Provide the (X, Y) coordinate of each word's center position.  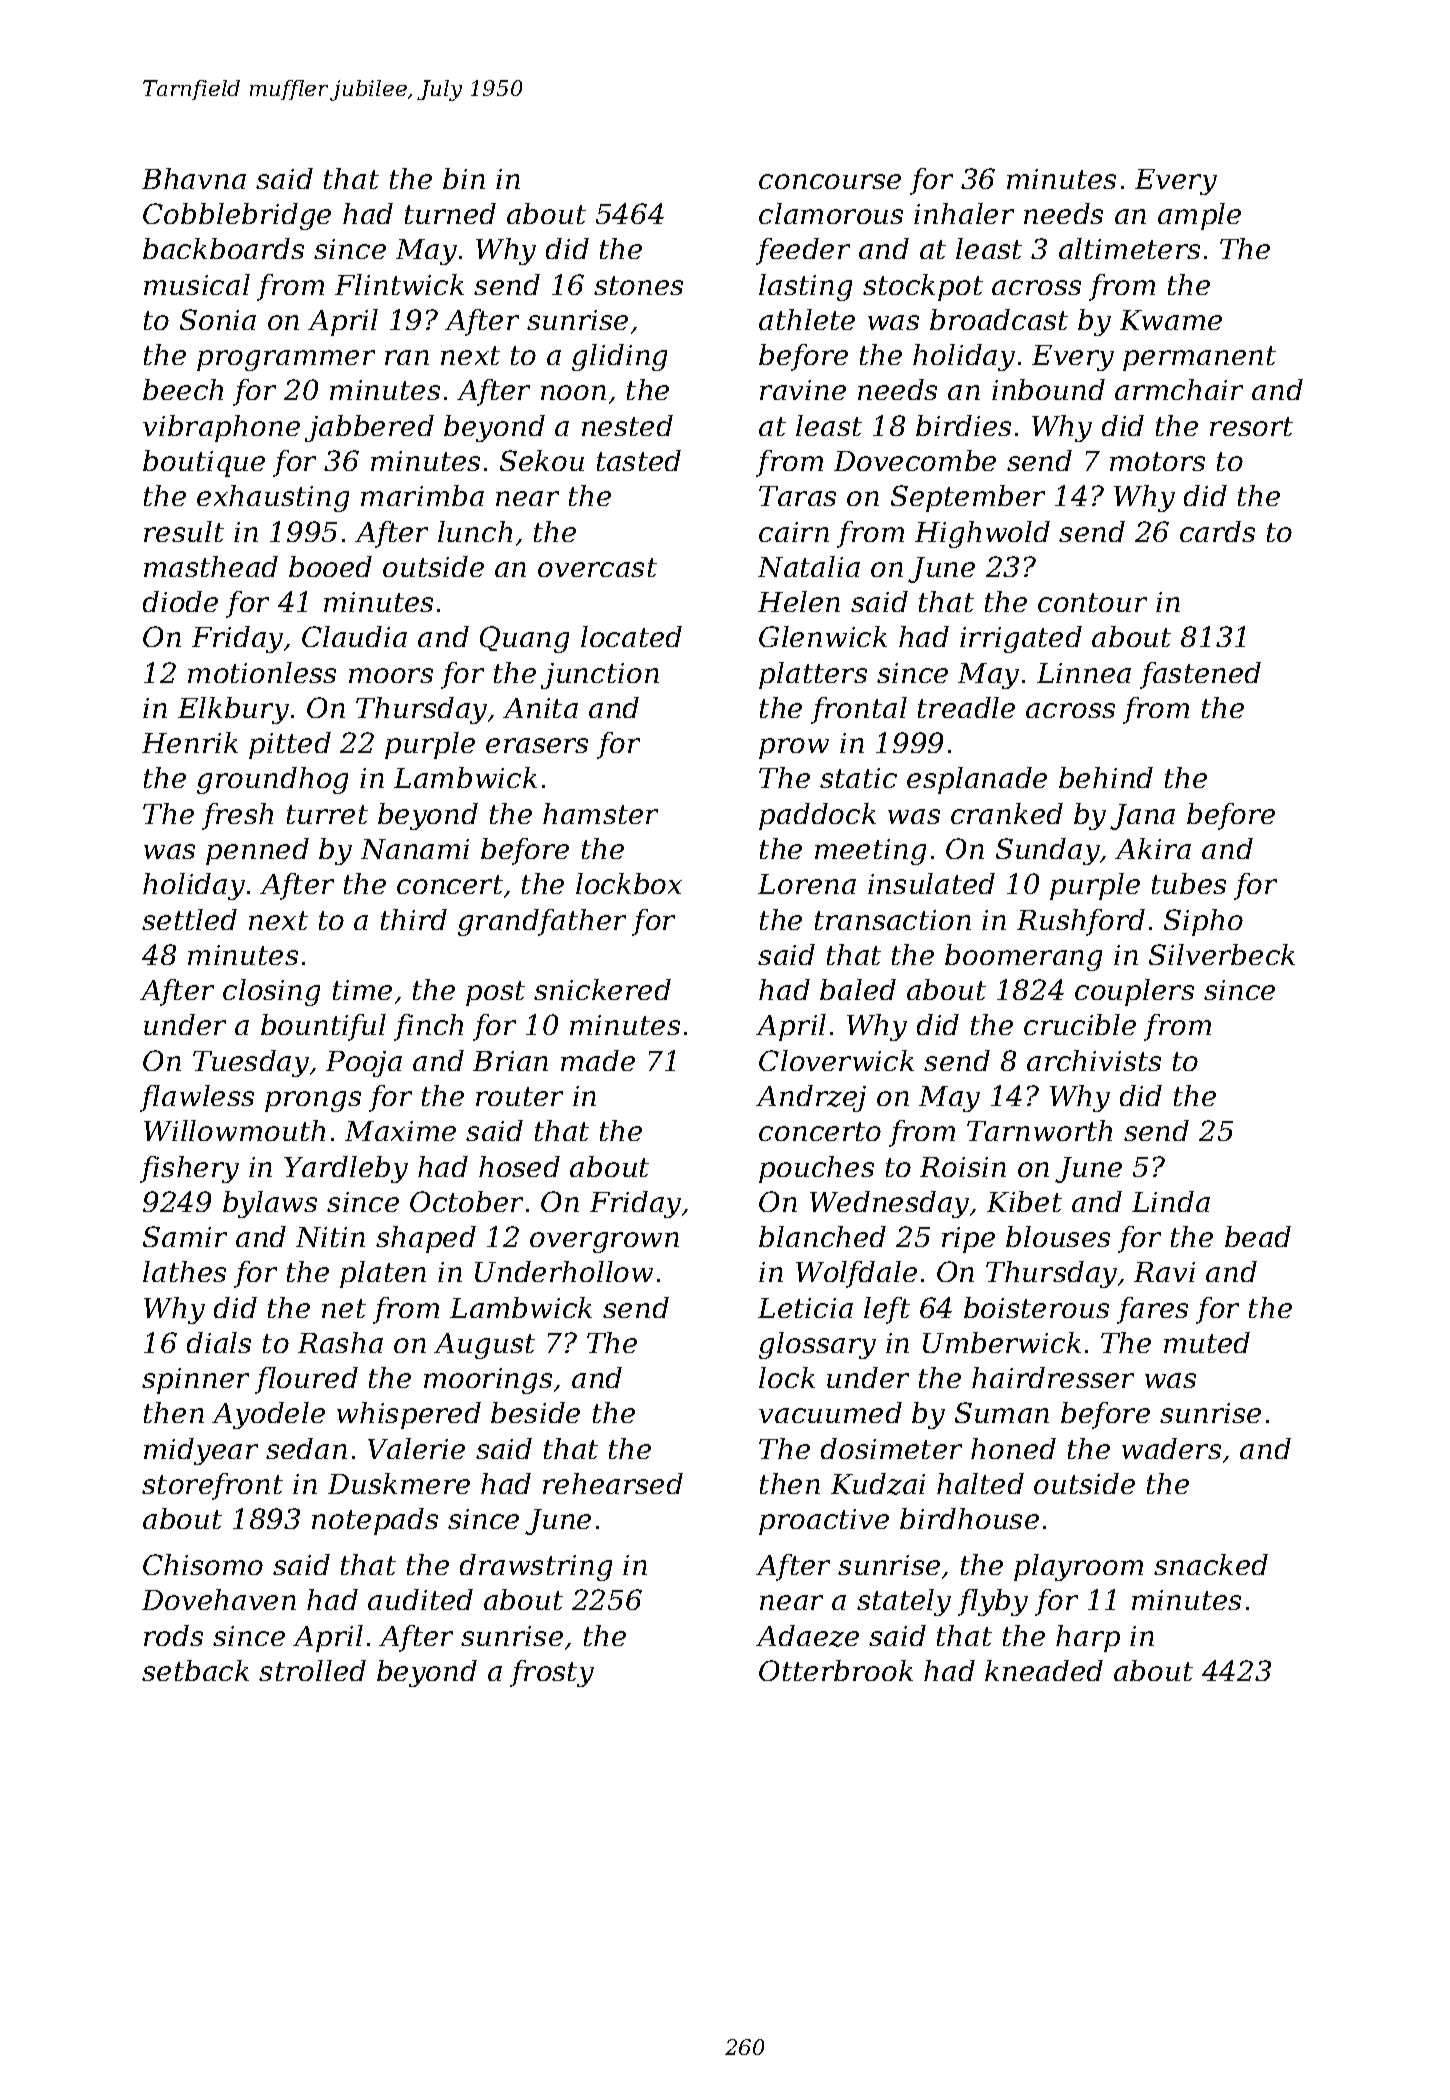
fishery (189, 1169)
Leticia (805, 1308)
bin (464, 178)
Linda (1171, 1201)
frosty (552, 1673)
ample (1199, 216)
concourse (830, 181)
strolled (312, 1670)
